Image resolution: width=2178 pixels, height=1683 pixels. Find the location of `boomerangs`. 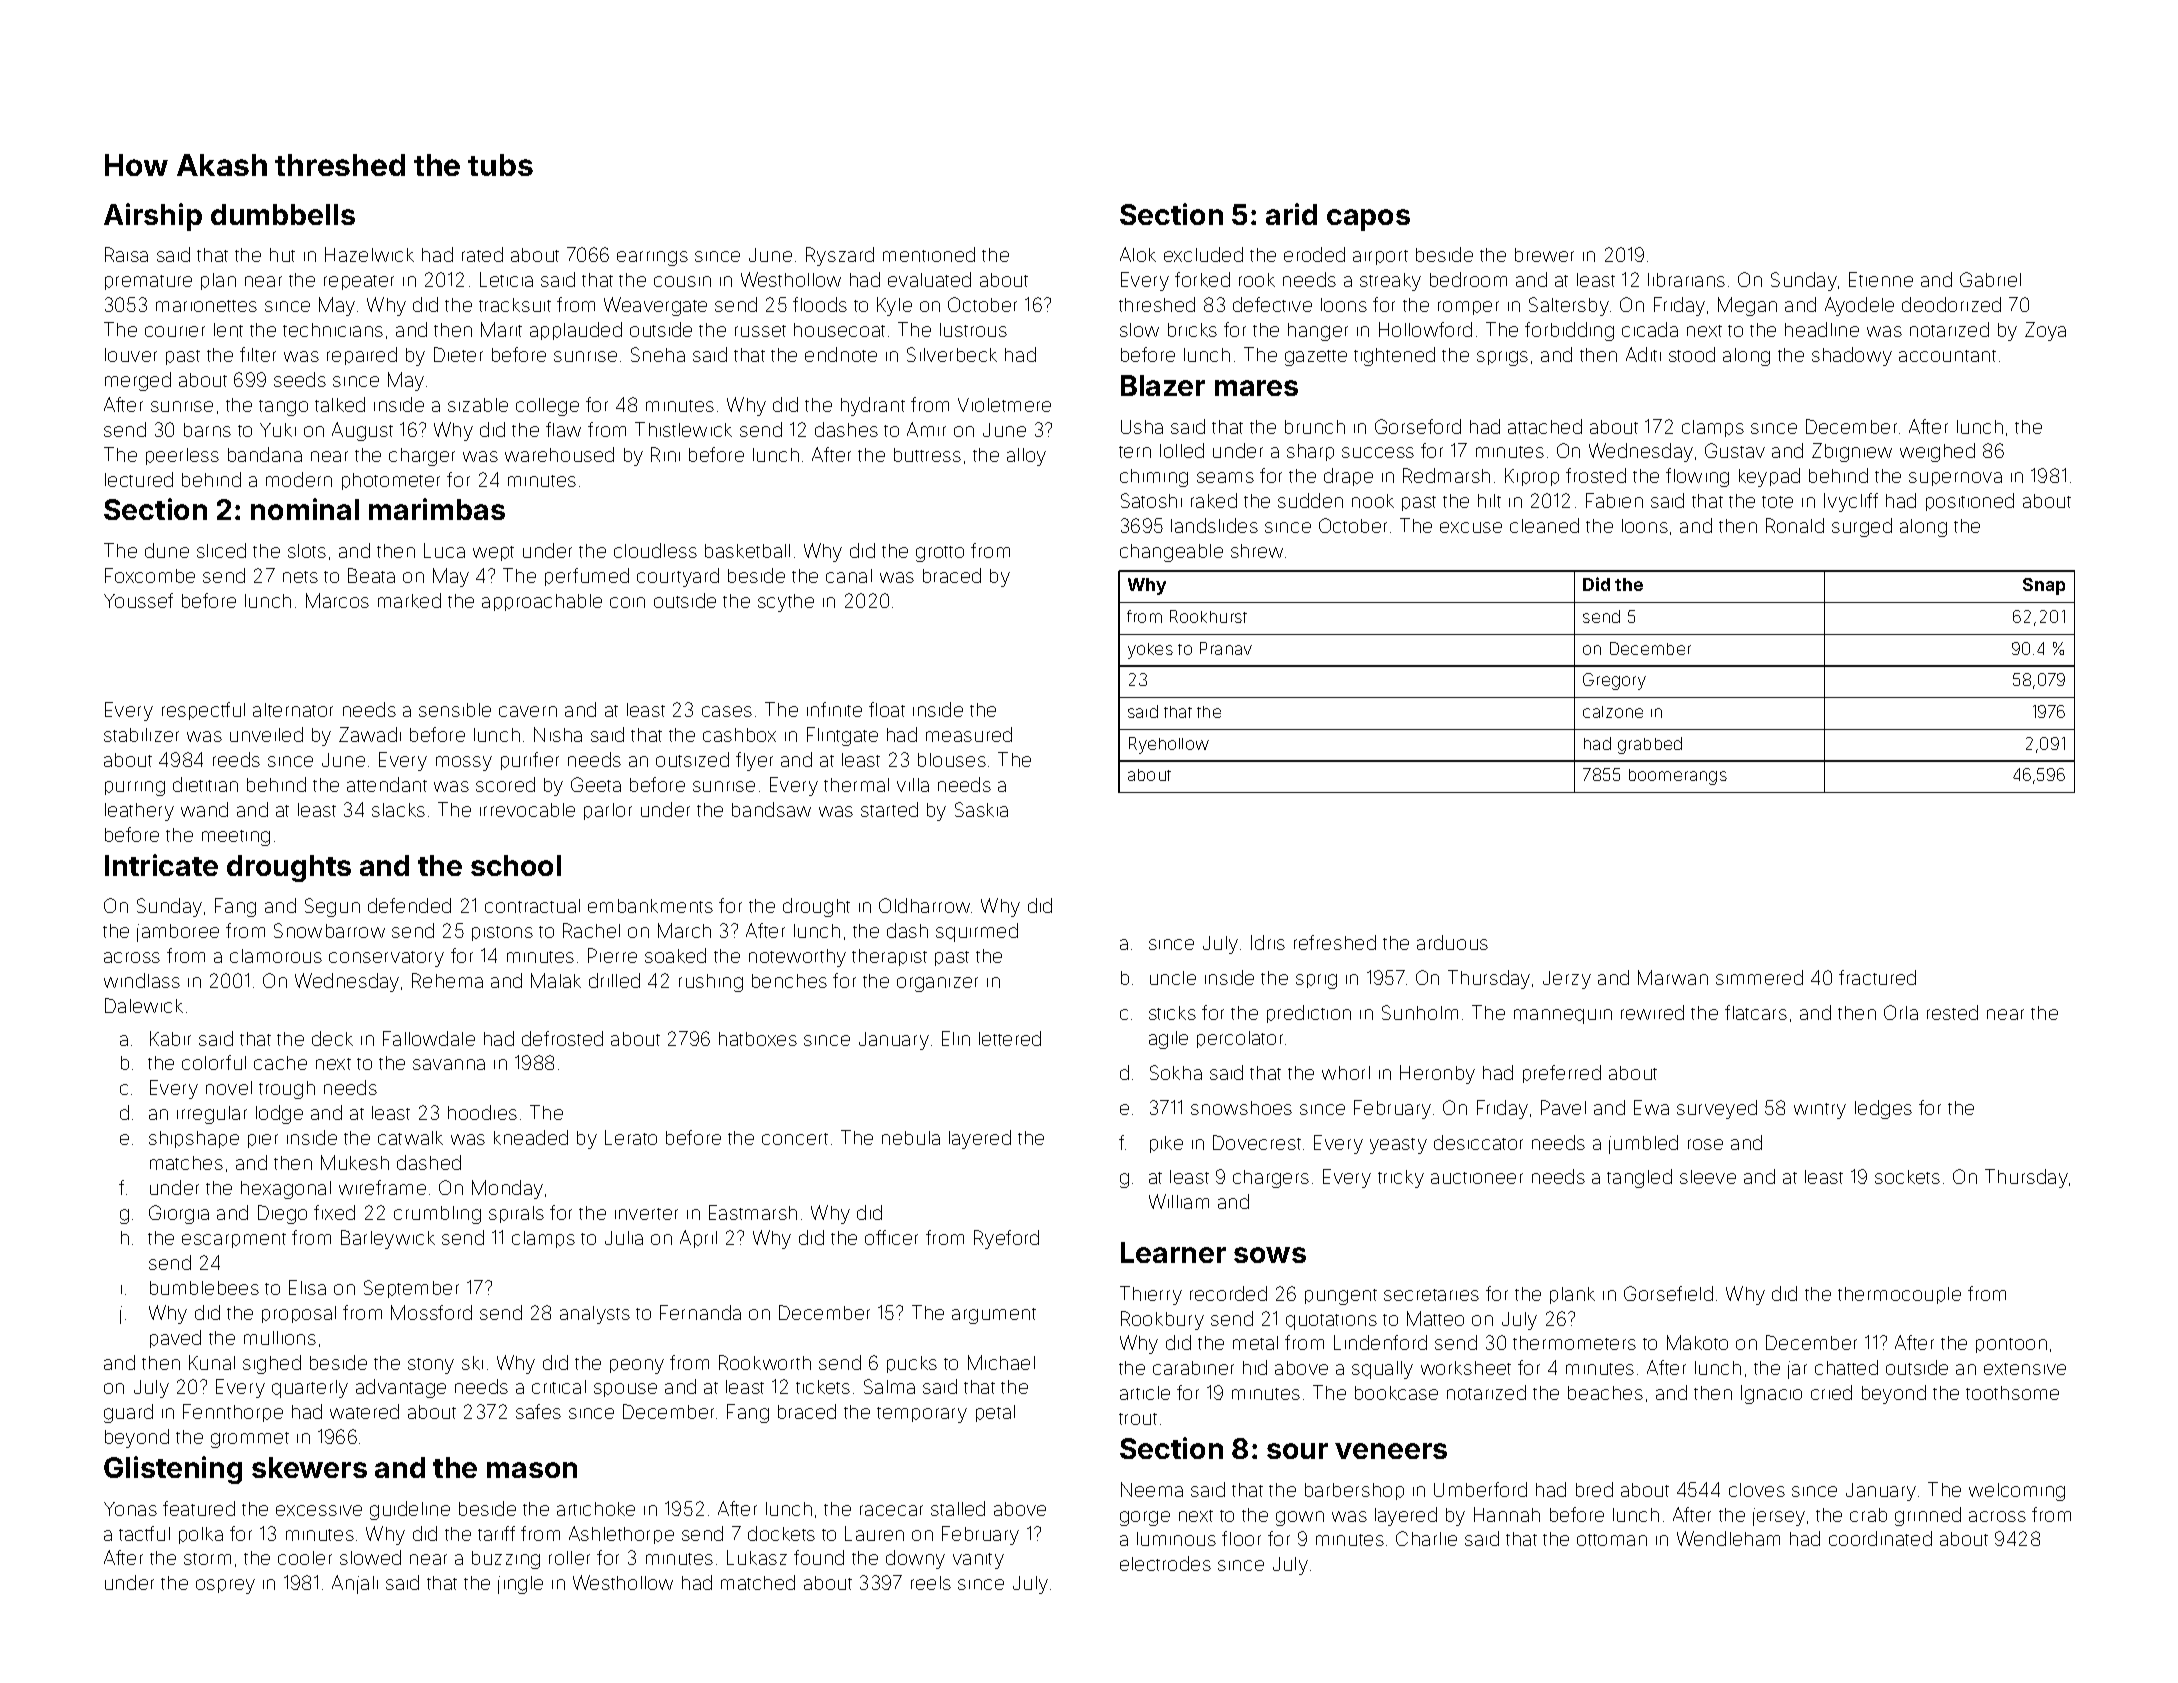

boomerangs is located at coordinates (1678, 777).
